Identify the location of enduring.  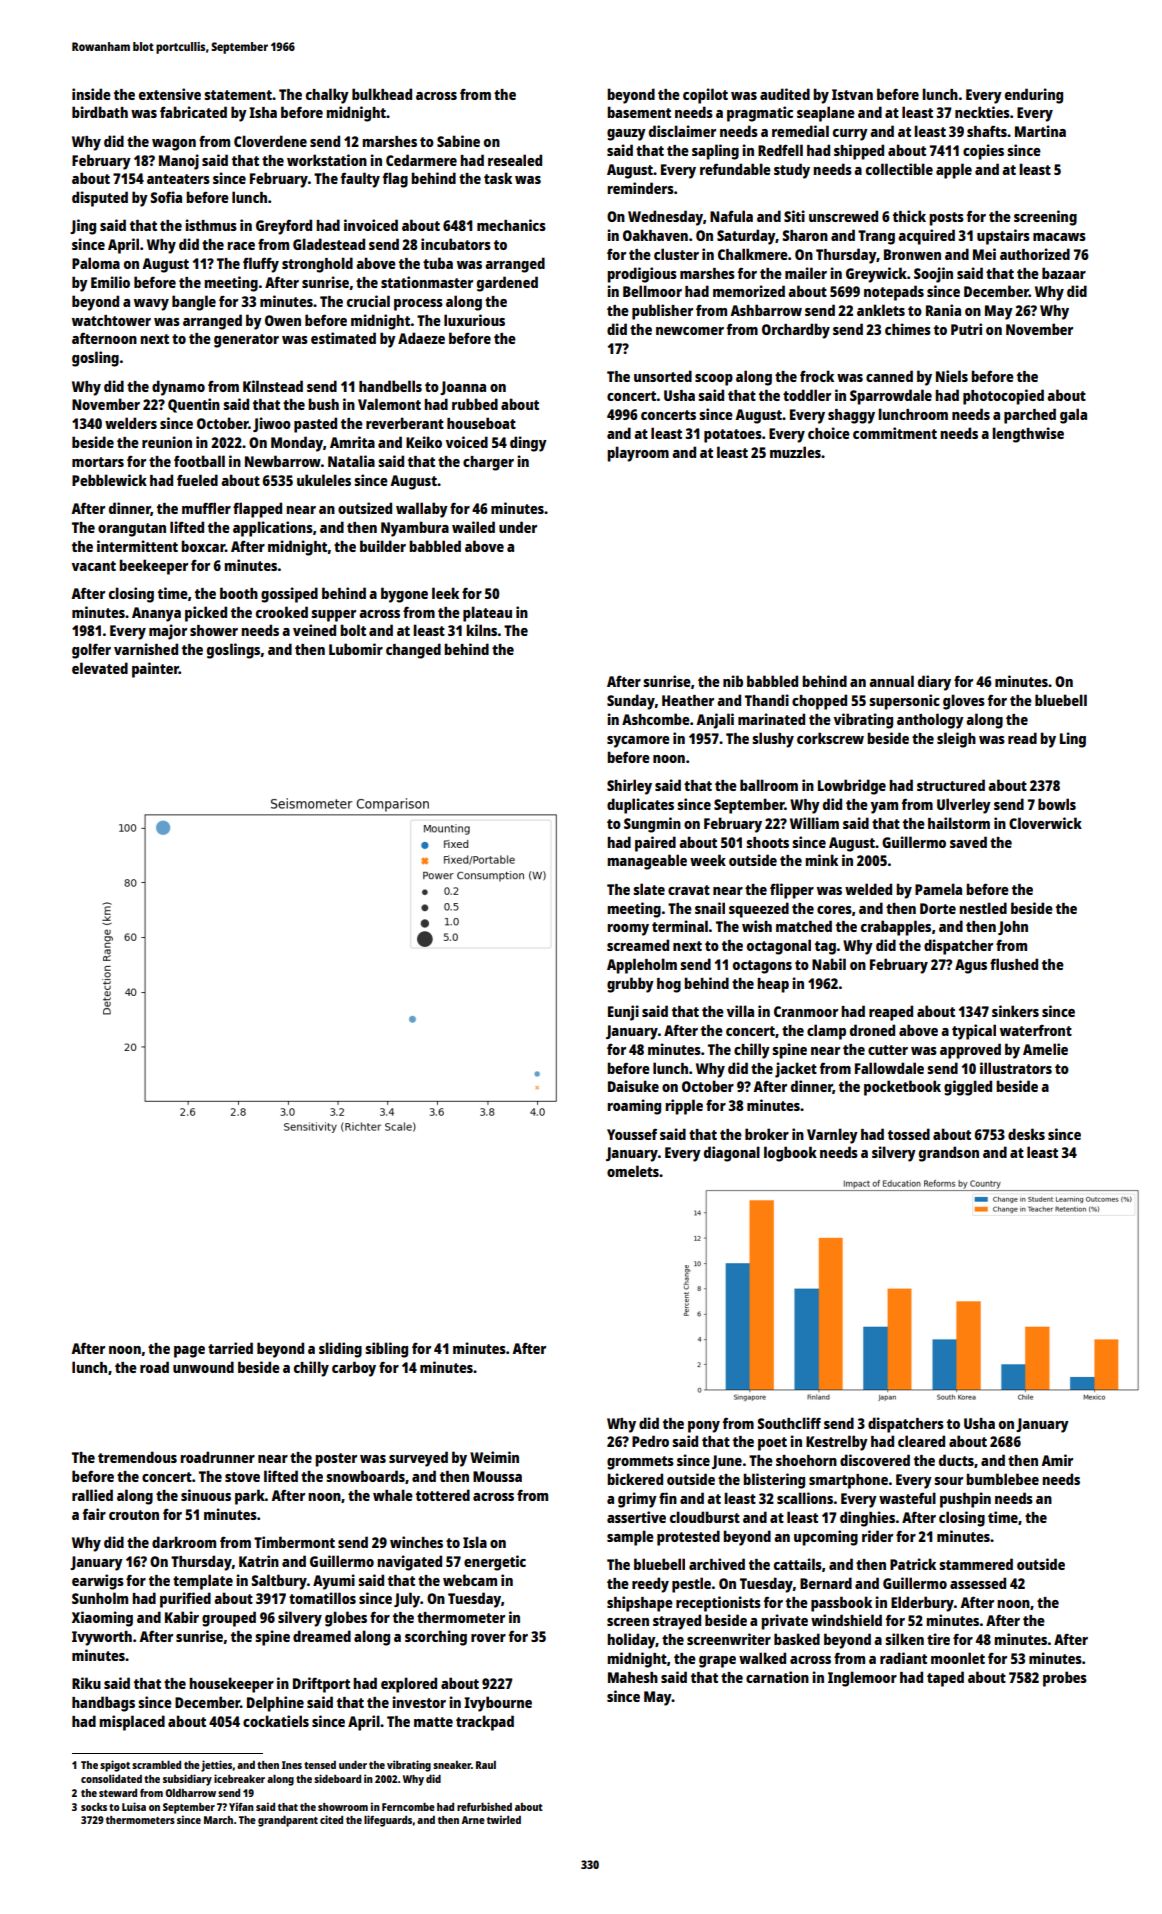
(1034, 96).
